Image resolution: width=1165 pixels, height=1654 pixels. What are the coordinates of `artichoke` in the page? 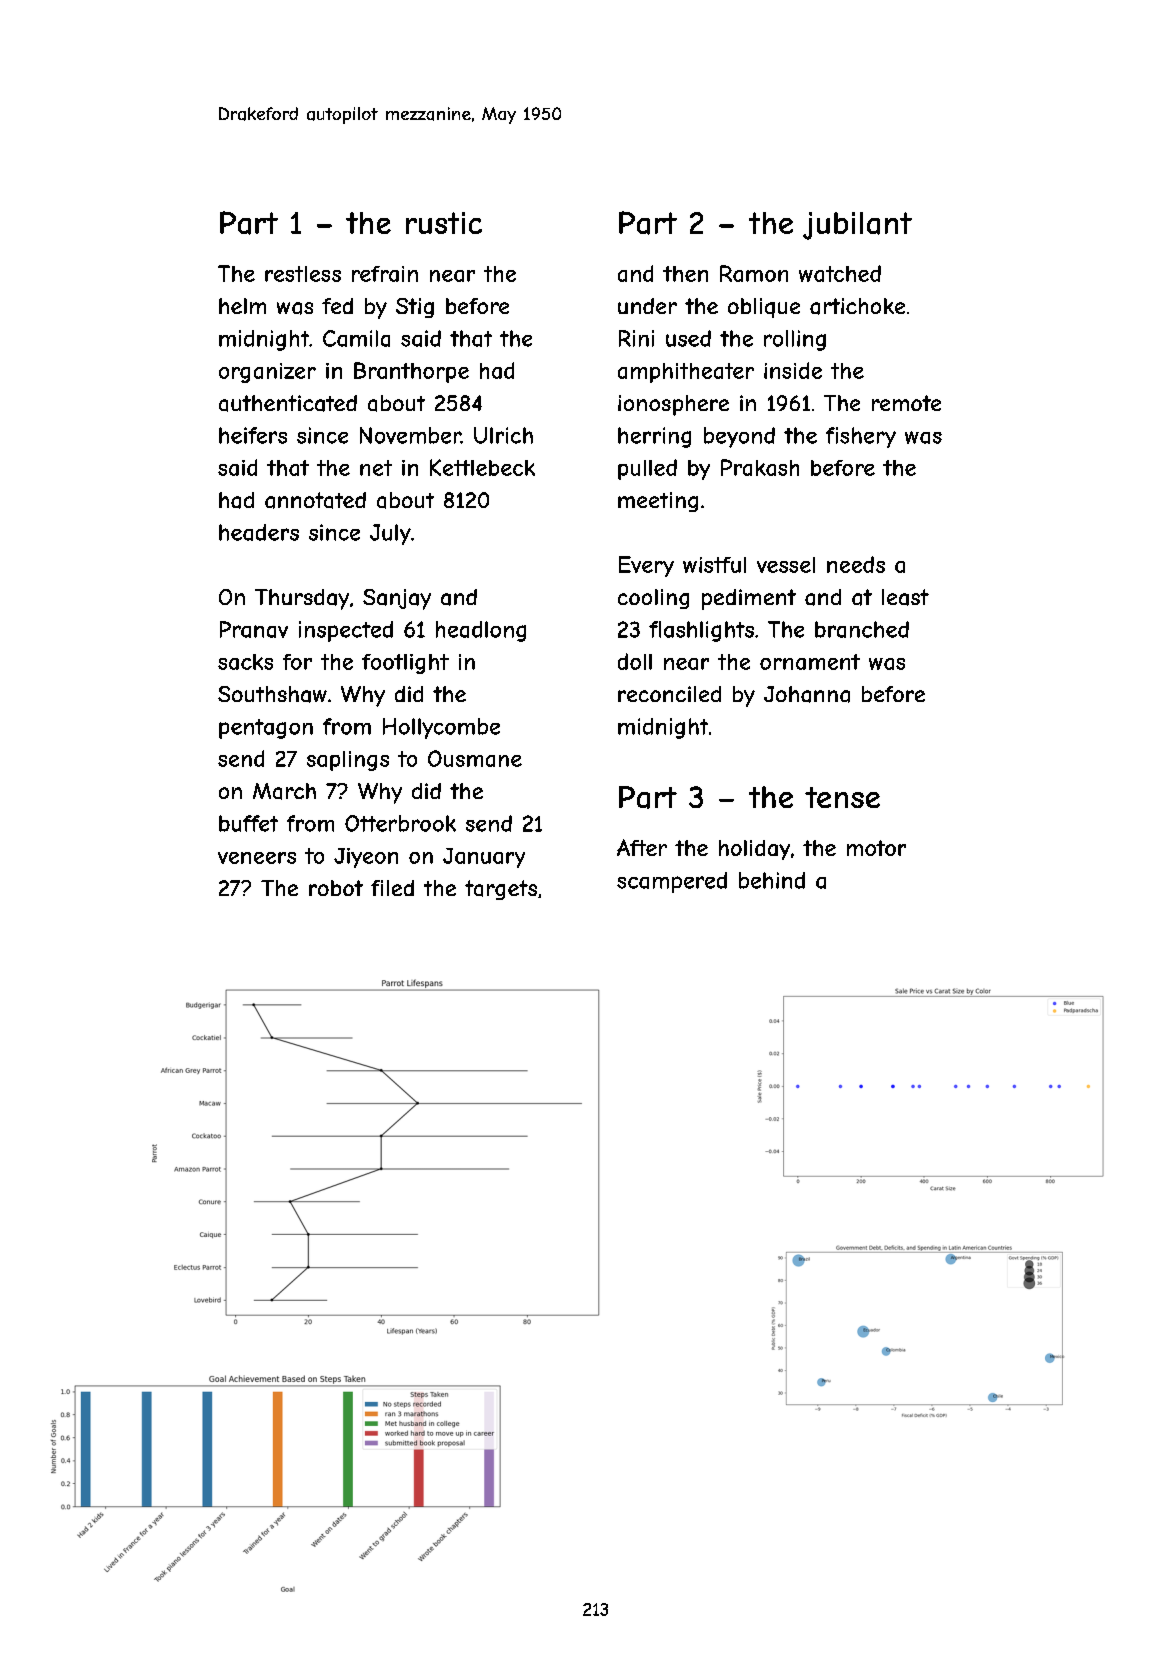 It's located at (857, 306).
